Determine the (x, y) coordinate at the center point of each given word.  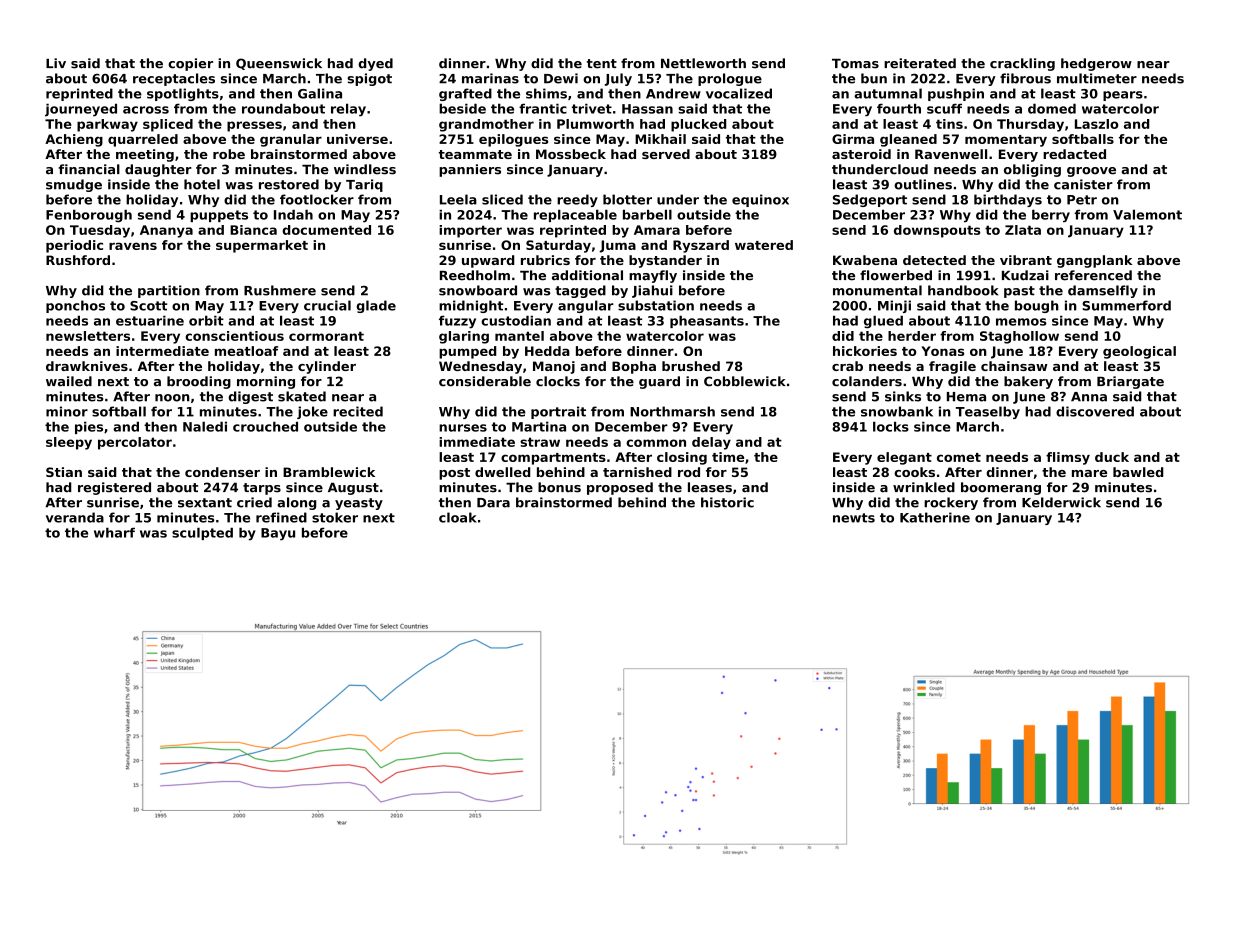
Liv (56, 63)
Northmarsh (672, 411)
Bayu (278, 534)
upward (488, 261)
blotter (627, 199)
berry (1051, 216)
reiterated (920, 63)
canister (1083, 184)
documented (326, 230)
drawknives (87, 366)
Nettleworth (703, 63)
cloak (458, 517)
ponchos (75, 306)
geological (1139, 352)
